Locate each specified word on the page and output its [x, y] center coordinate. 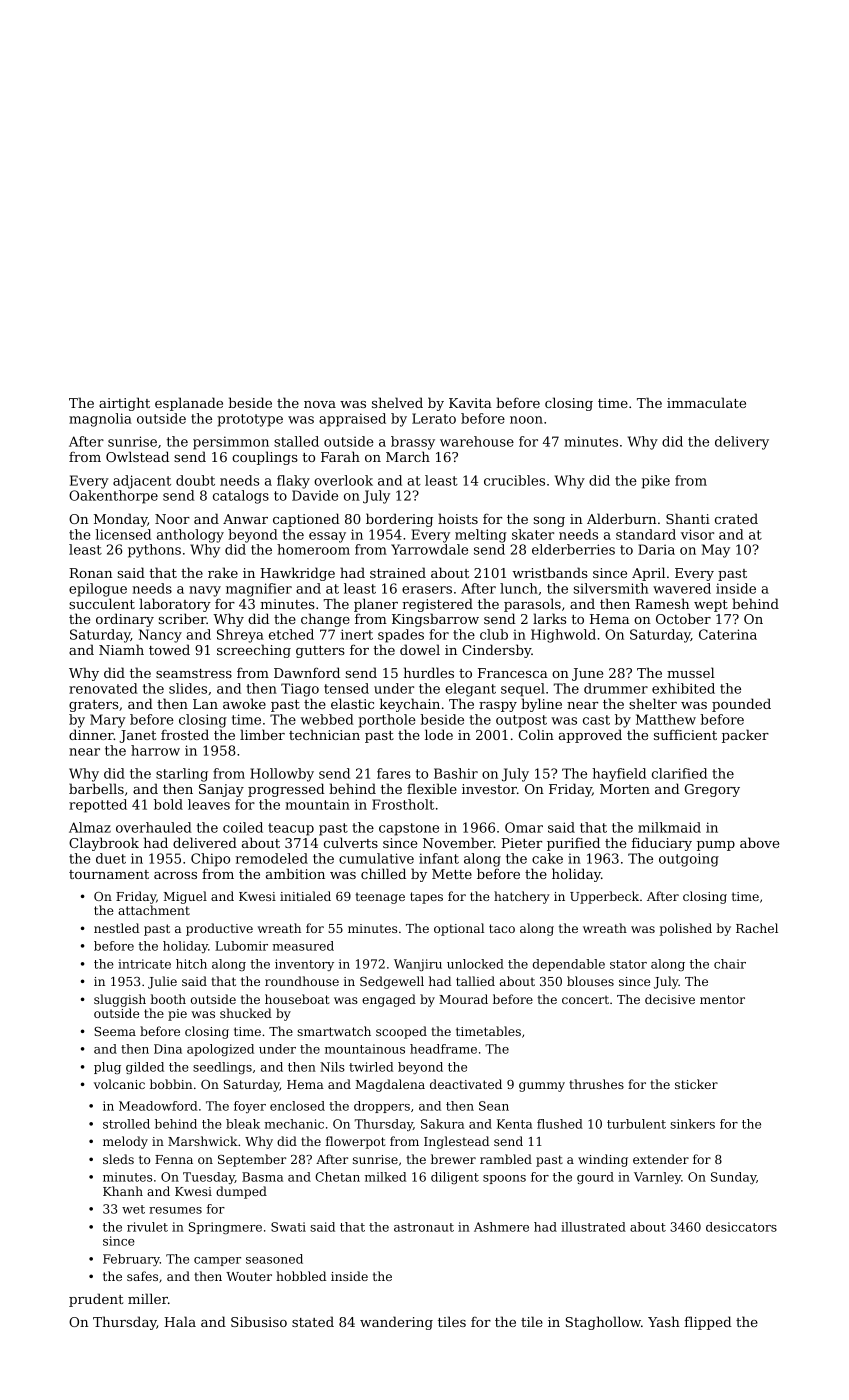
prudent [96, 1300]
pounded [741, 705]
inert [357, 634]
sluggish [120, 1000]
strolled [126, 1124]
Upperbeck [604, 897]
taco [502, 928]
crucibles [514, 480]
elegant [470, 690]
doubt [195, 480]
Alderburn [621, 518]
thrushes [596, 1084]
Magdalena [390, 1085]
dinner [91, 734]
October [683, 618]
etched [291, 634]
